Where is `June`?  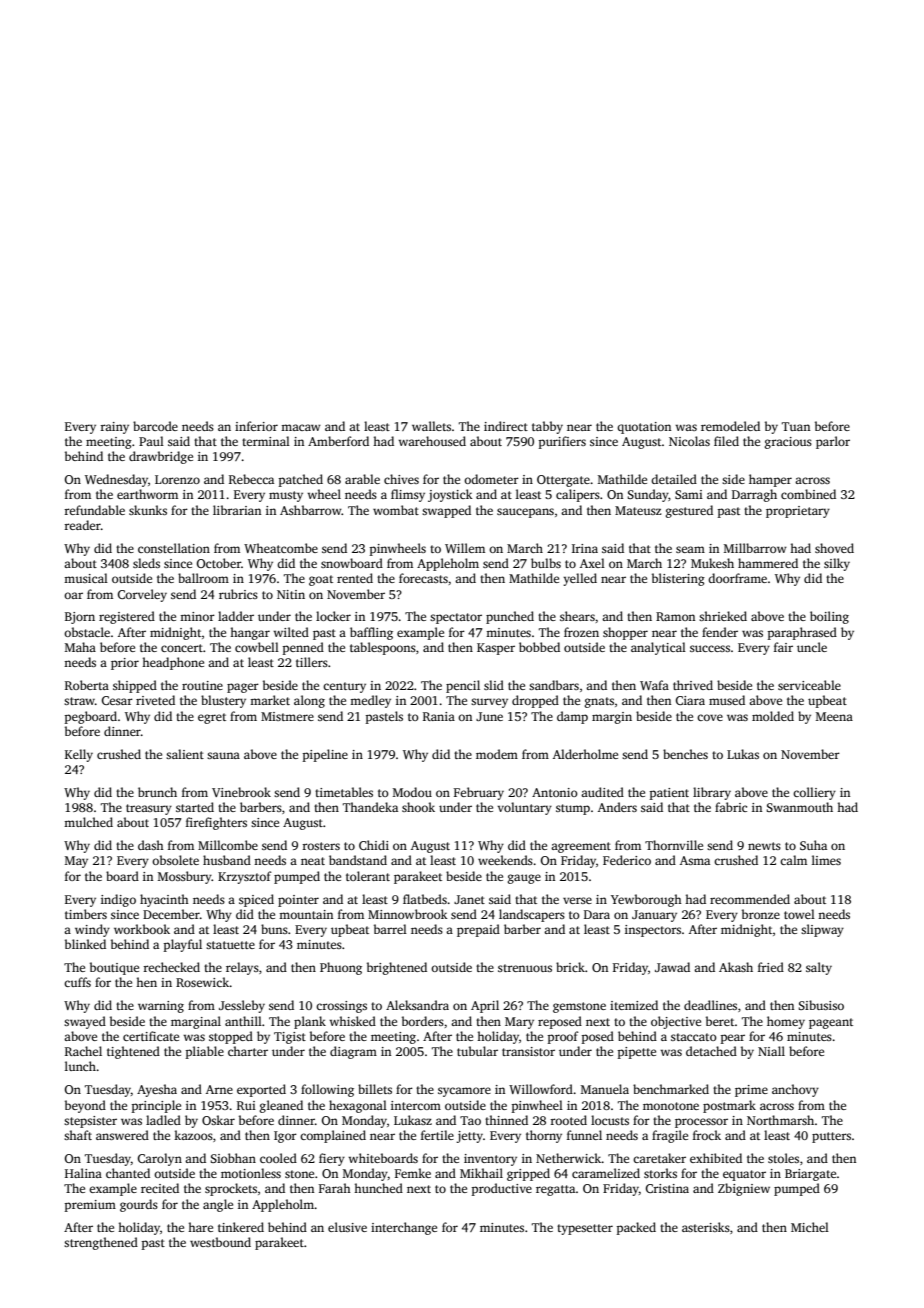
June is located at coordinates (489, 716).
